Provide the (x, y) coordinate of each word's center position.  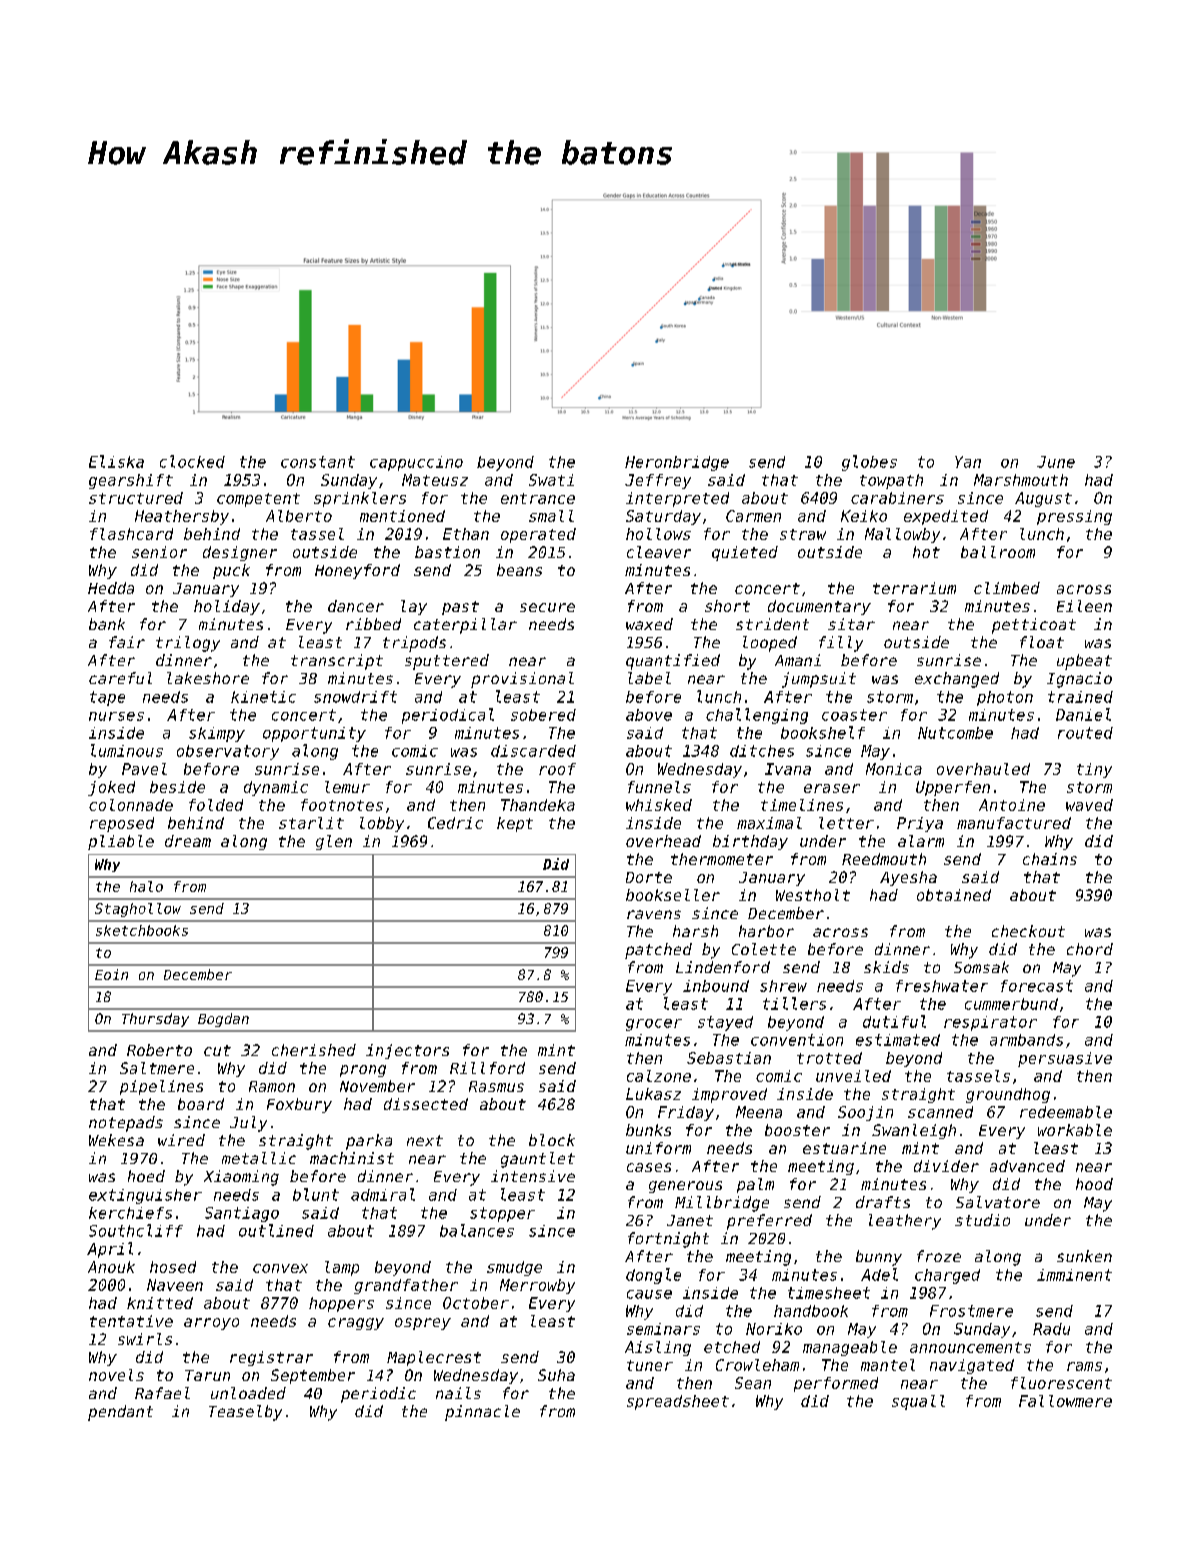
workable (1075, 1130)
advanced (1027, 1166)
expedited (946, 517)
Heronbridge (677, 463)
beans (519, 570)
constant (318, 462)
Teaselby (245, 1413)
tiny (1094, 770)
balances (477, 1230)
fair (127, 642)
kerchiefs (130, 1213)
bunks (648, 1130)
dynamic (276, 788)
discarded (533, 751)
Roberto (159, 1050)
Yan (968, 462)
